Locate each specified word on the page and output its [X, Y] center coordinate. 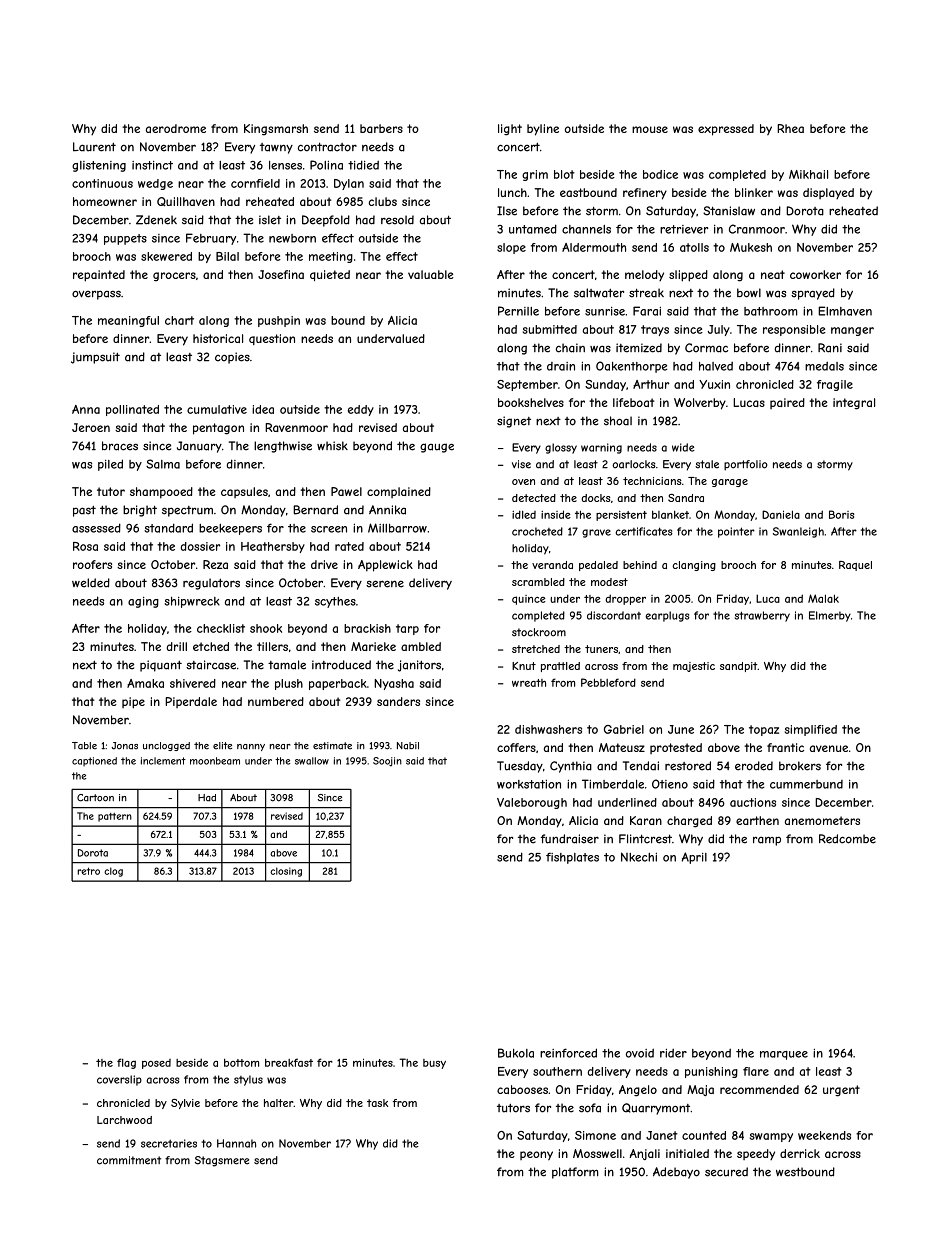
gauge [437, 448]
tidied [363, 165]
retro [89, 871]
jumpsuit [95, 358]
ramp [767, 841]
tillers [272, 646]
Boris [841, 514]
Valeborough [532, 803]
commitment [129, 1160]
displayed [828, 193]
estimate [332, 746]
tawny [276, 148]
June [681, 729]
